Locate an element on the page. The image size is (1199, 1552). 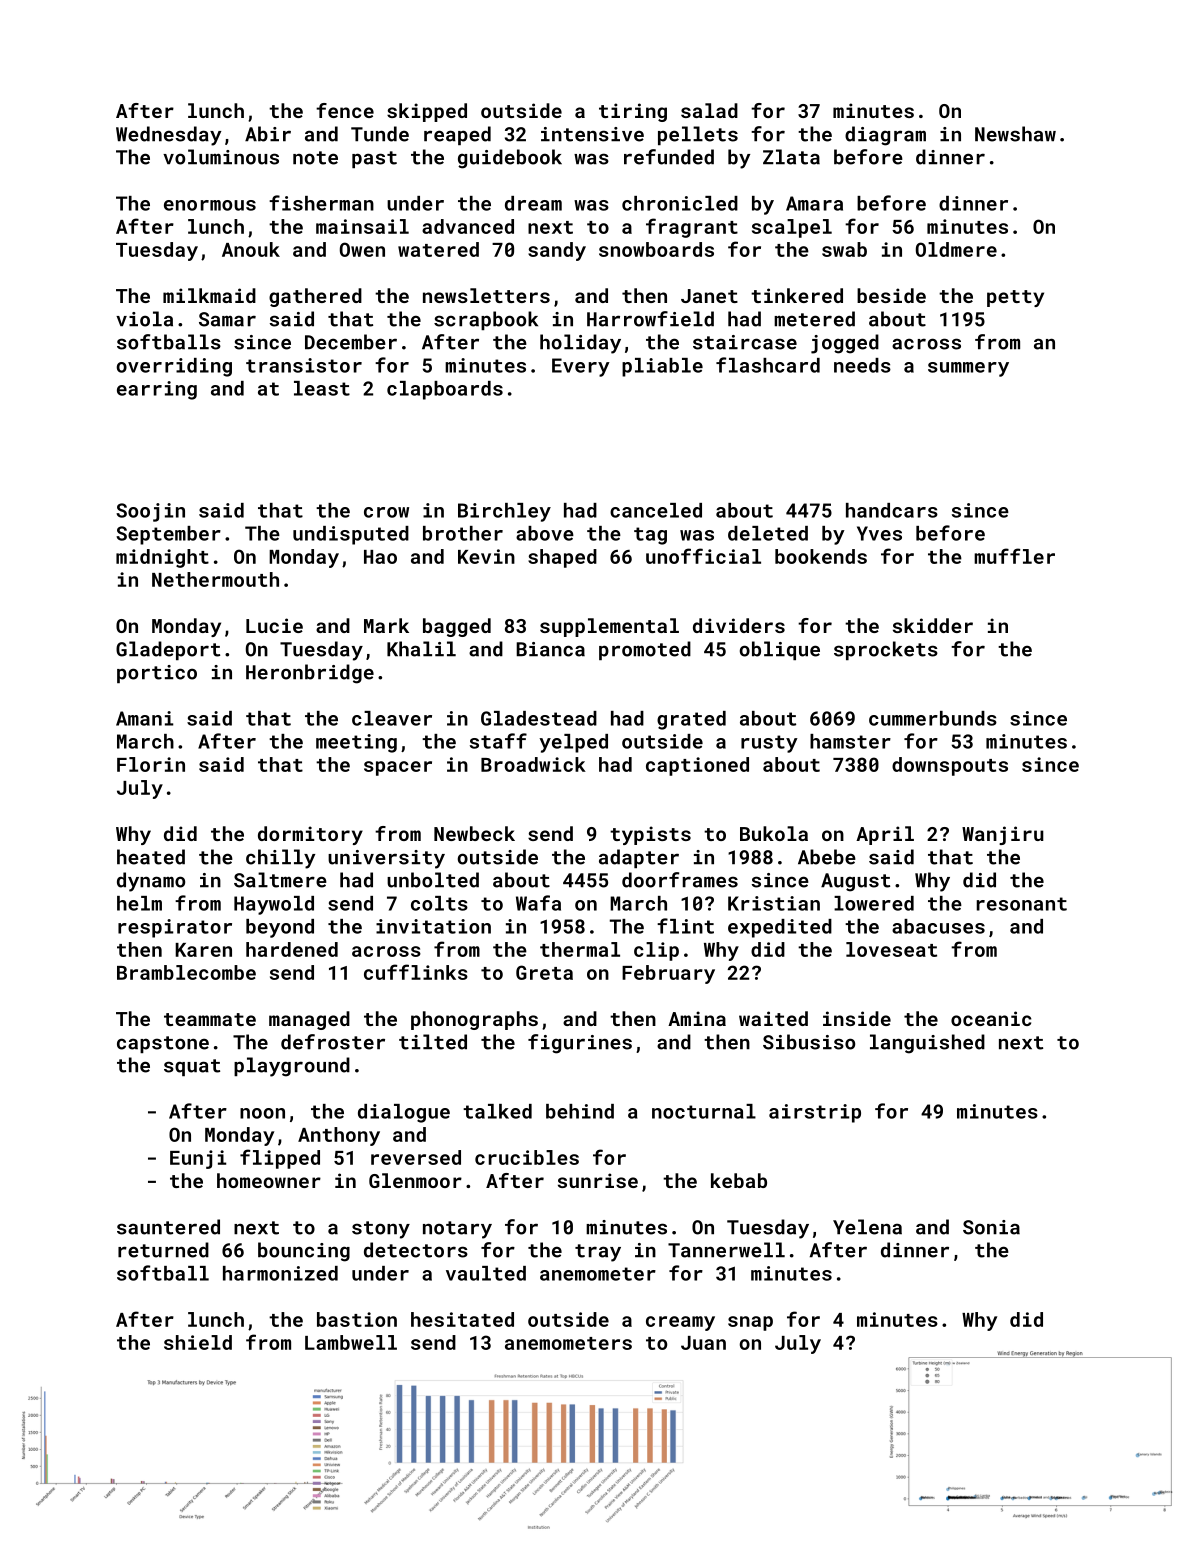
heated is located at coordinates (151, 857).
